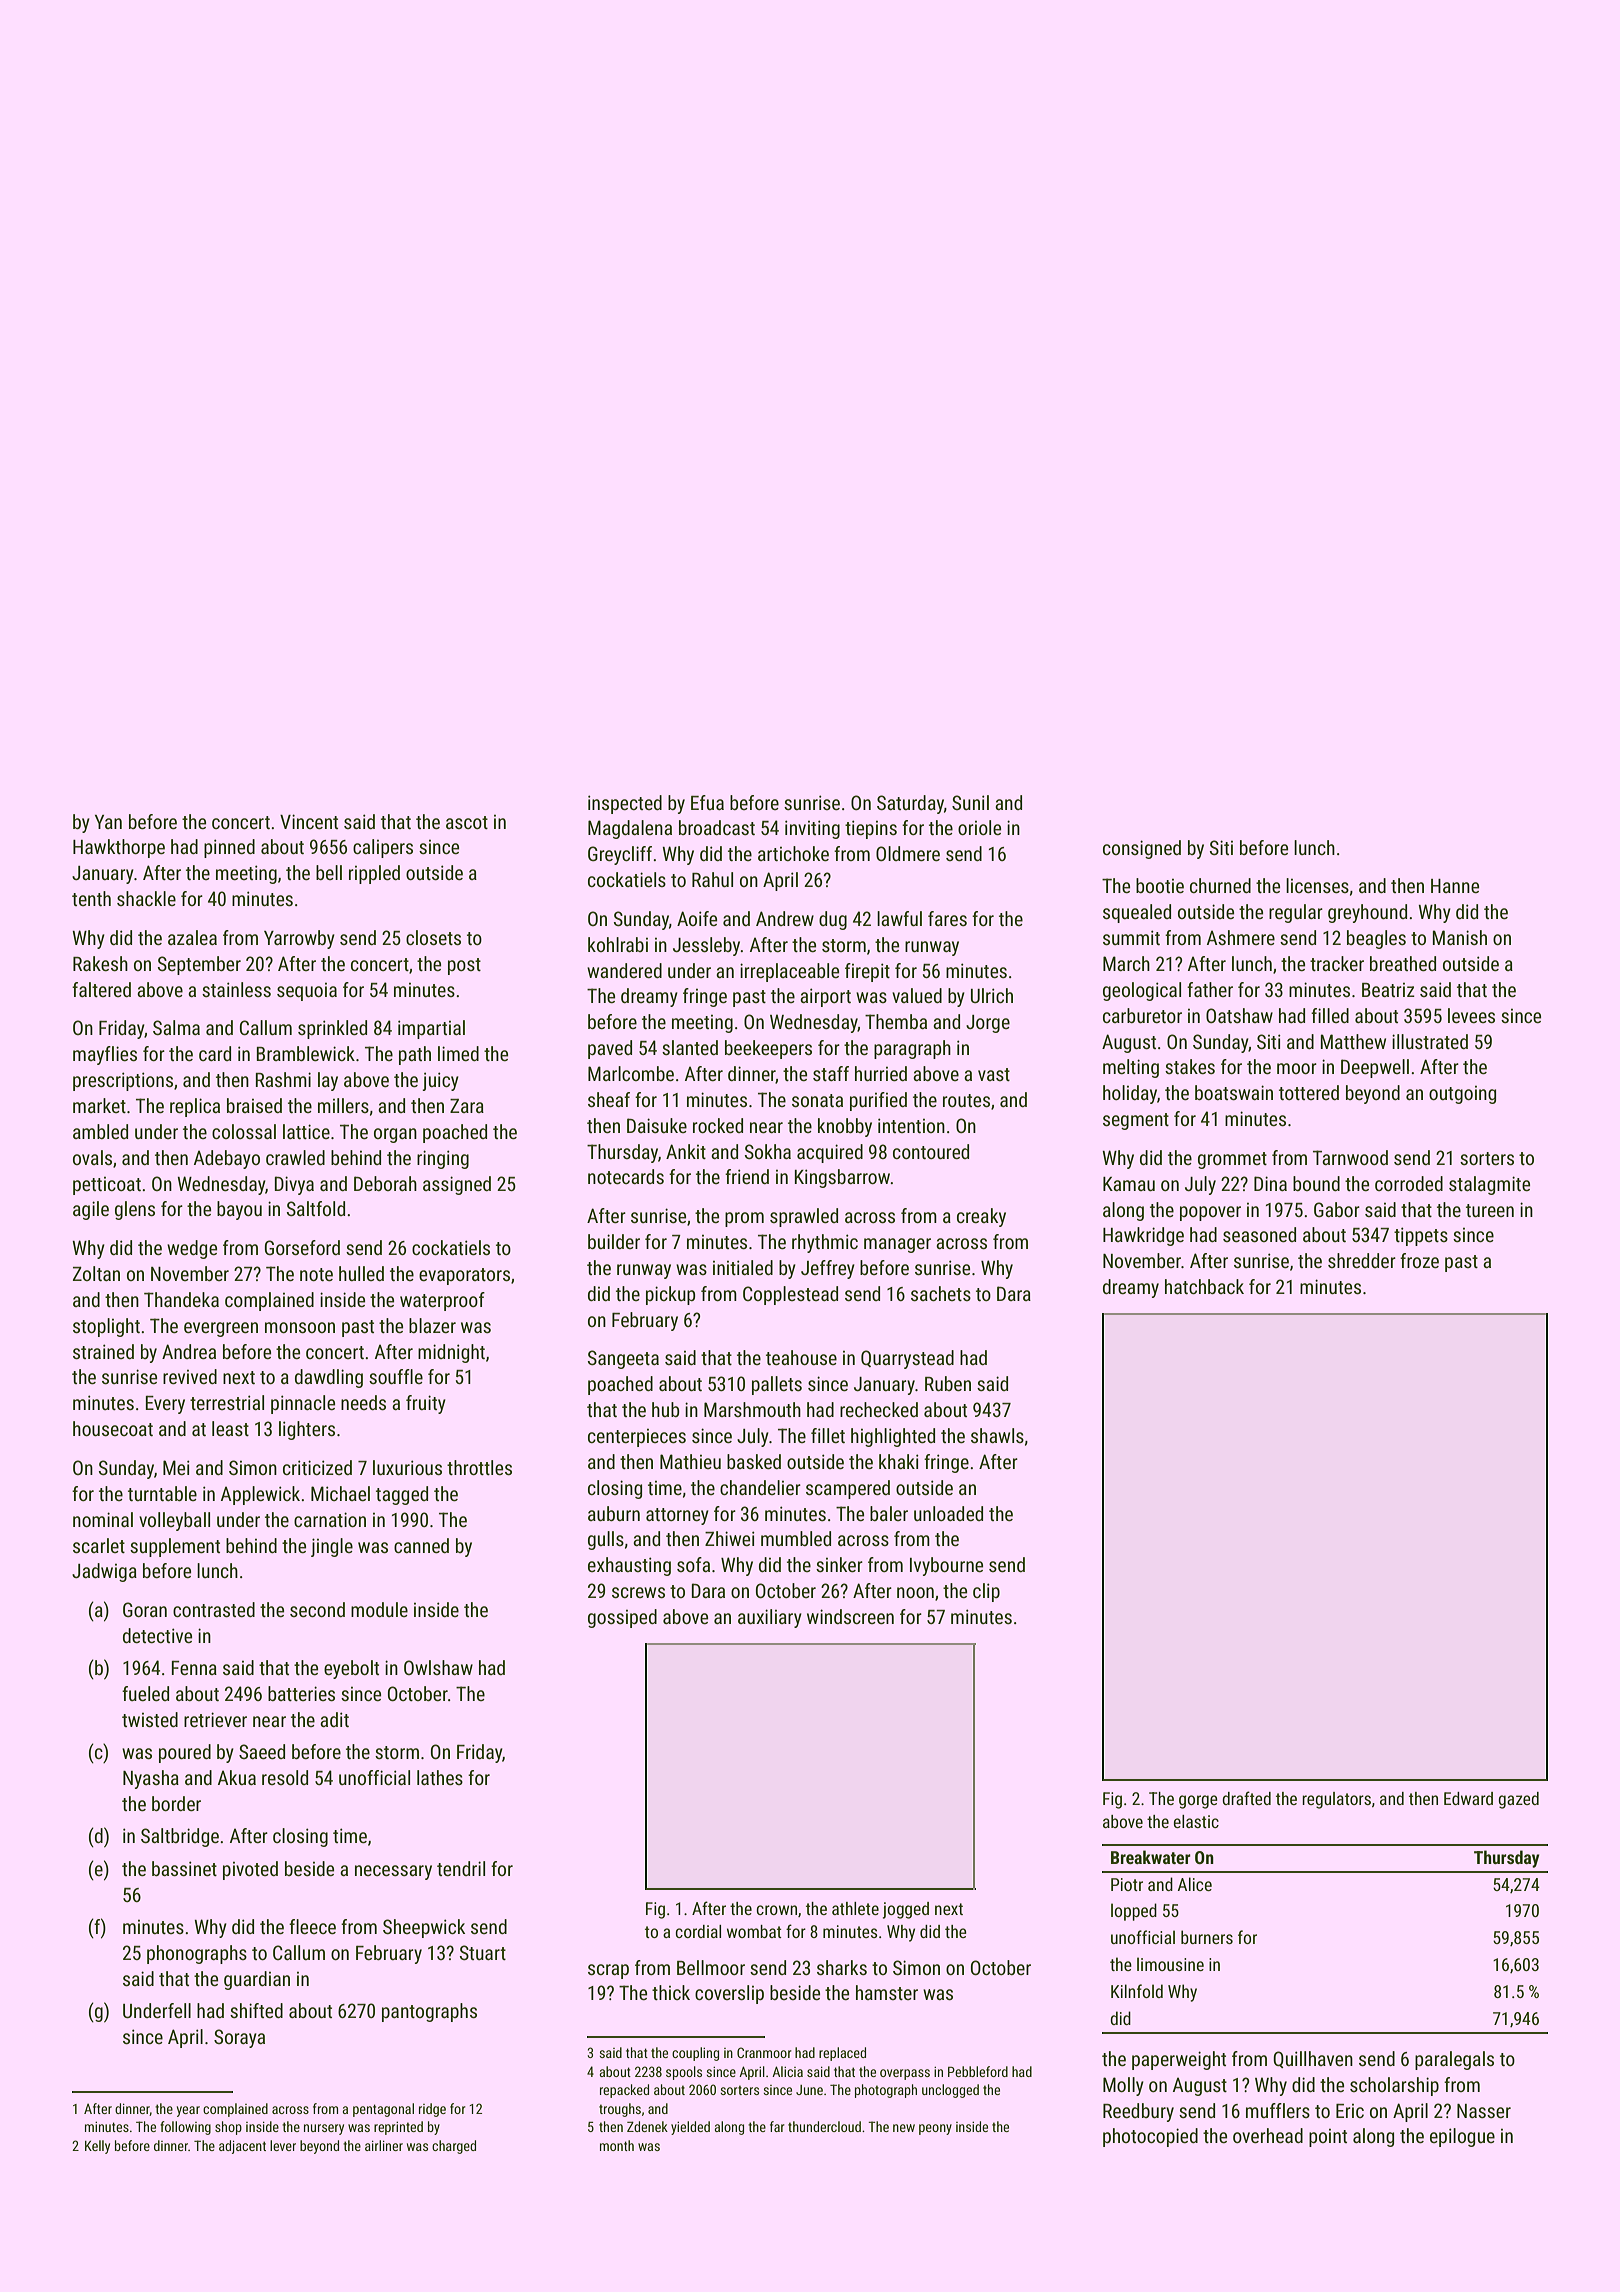 The image size is (1620, 2292). I want to click on gazed, so click(1518, 1800).
